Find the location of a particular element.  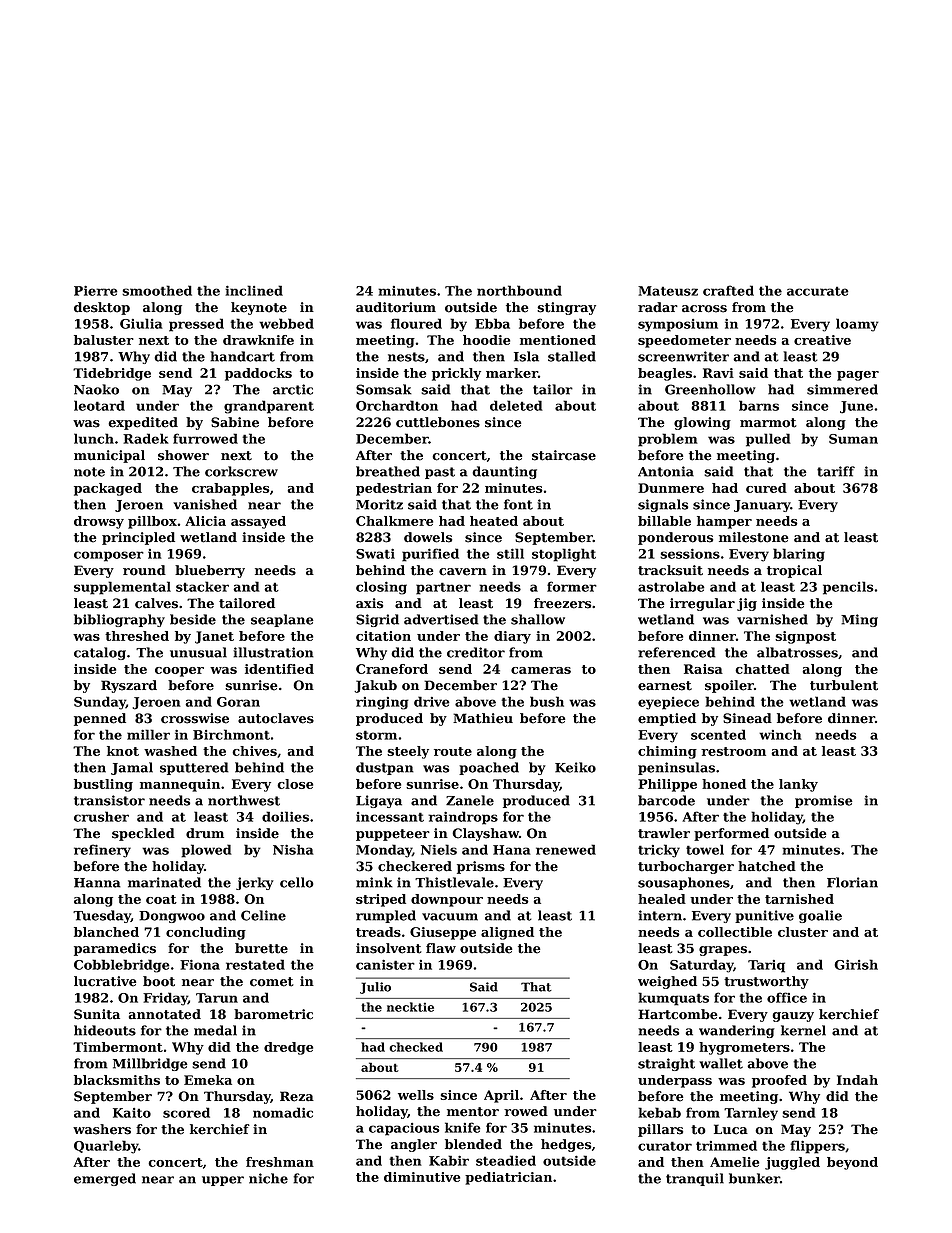

penned is located at coordinates (100, 719).
